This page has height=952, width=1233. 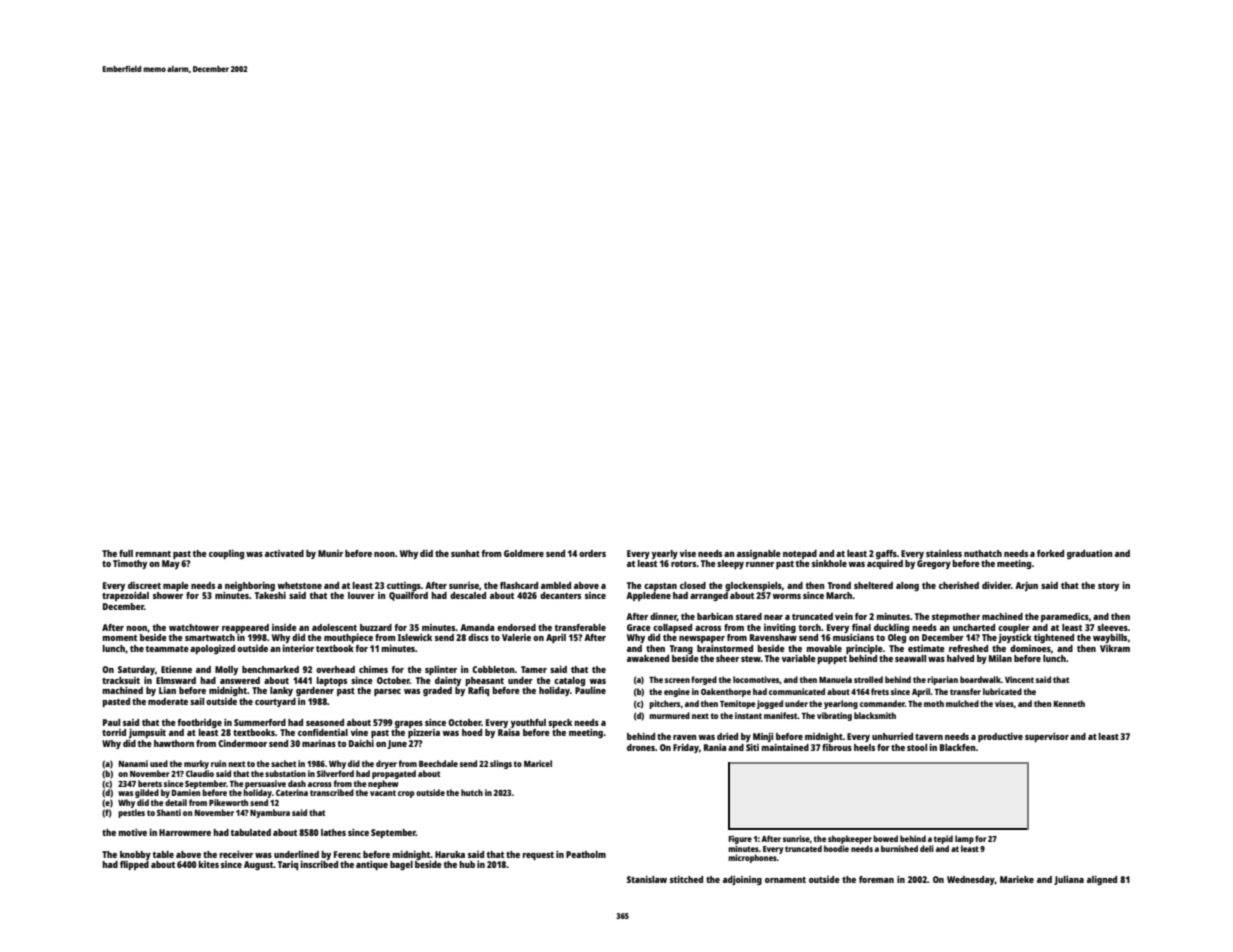 I want to click on murmured, so click(x=669, y=715).
